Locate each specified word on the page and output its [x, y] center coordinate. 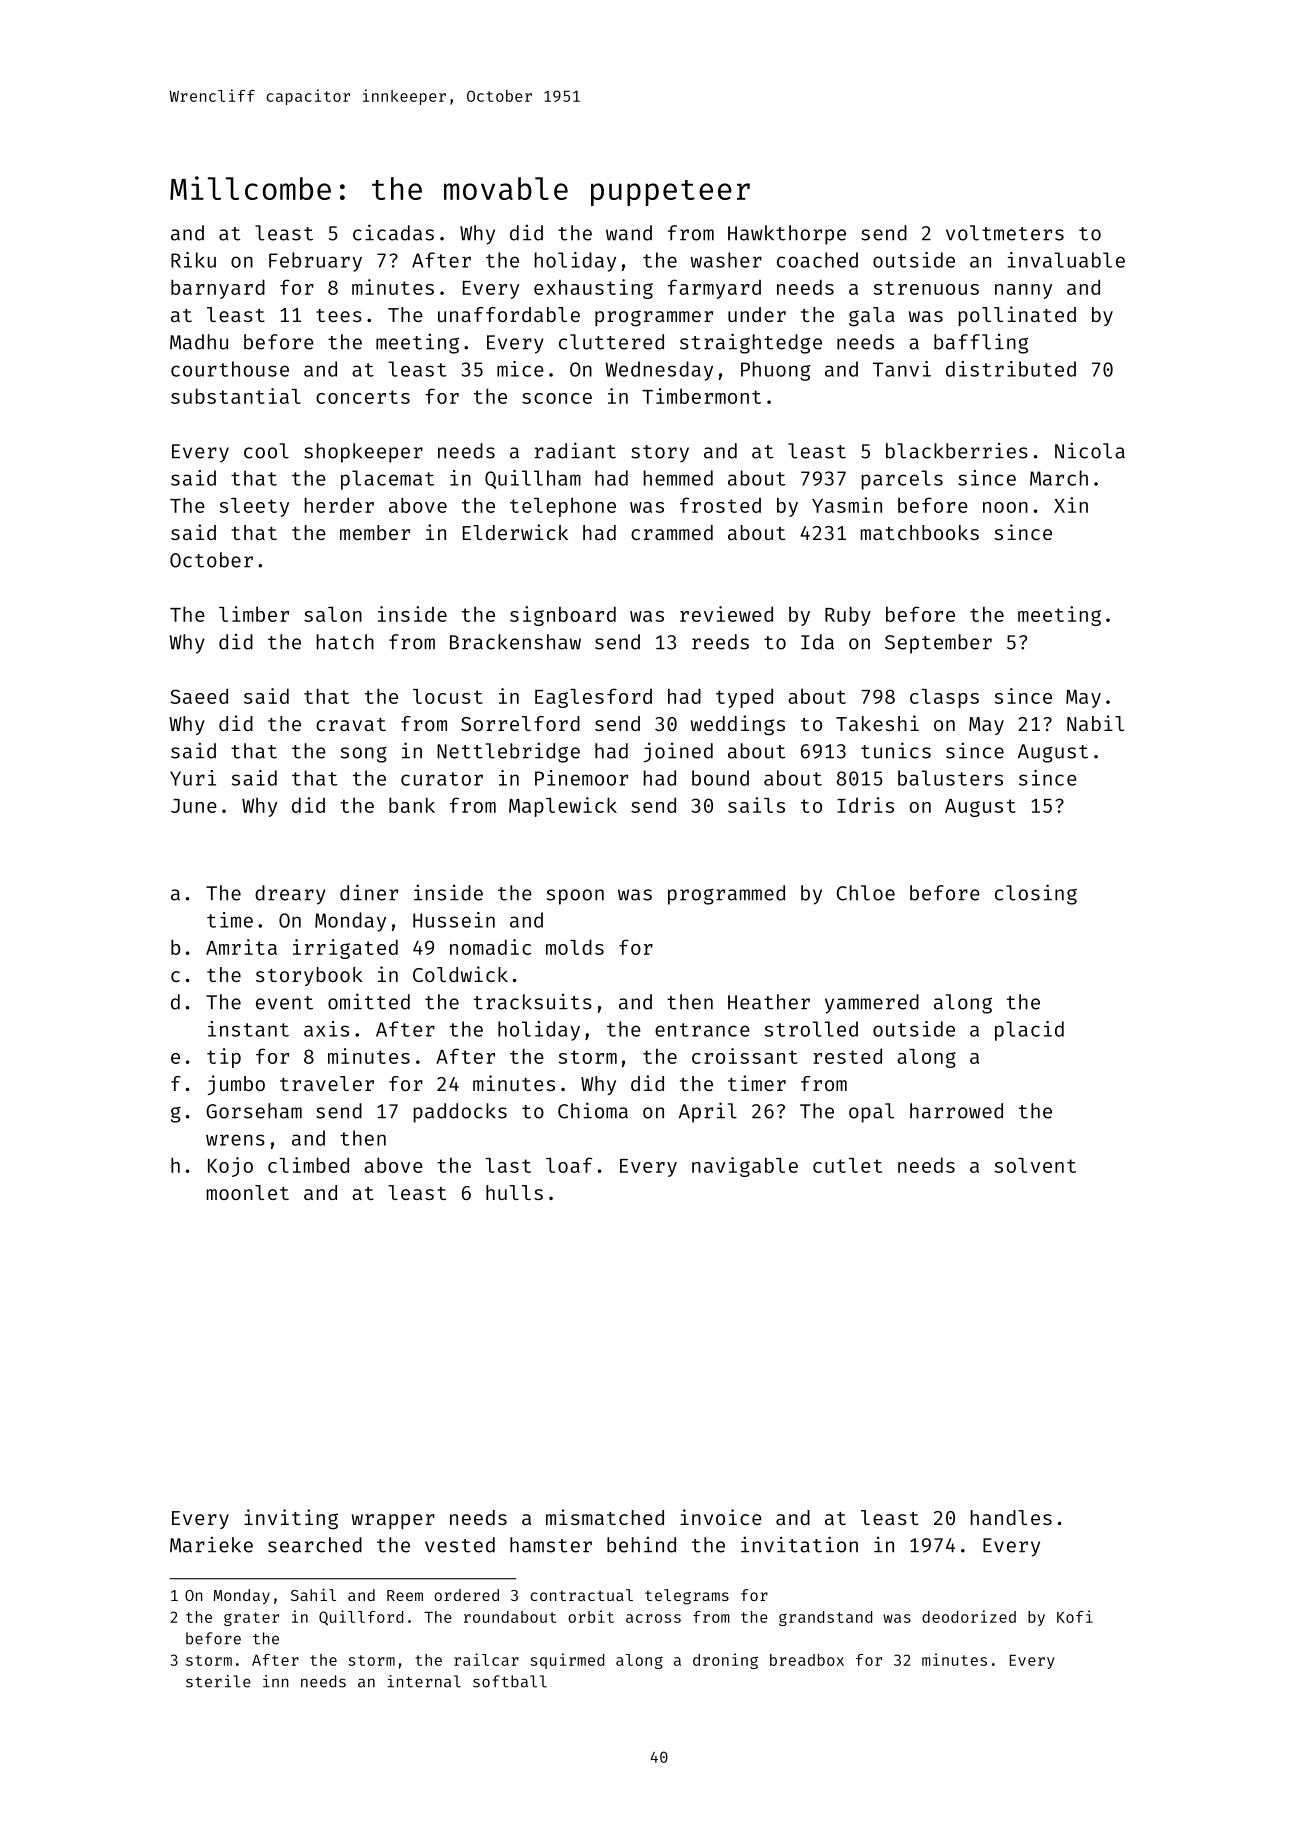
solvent [1035, 1165]
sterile [218, 1681]
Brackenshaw [515, 642]
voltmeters [1005, 233]
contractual [581, 1595]
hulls [514, 1192]
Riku [193, 260]
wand [629, 233]
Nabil [1095, 723]
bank [412, 805]
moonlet [248, 1192]
